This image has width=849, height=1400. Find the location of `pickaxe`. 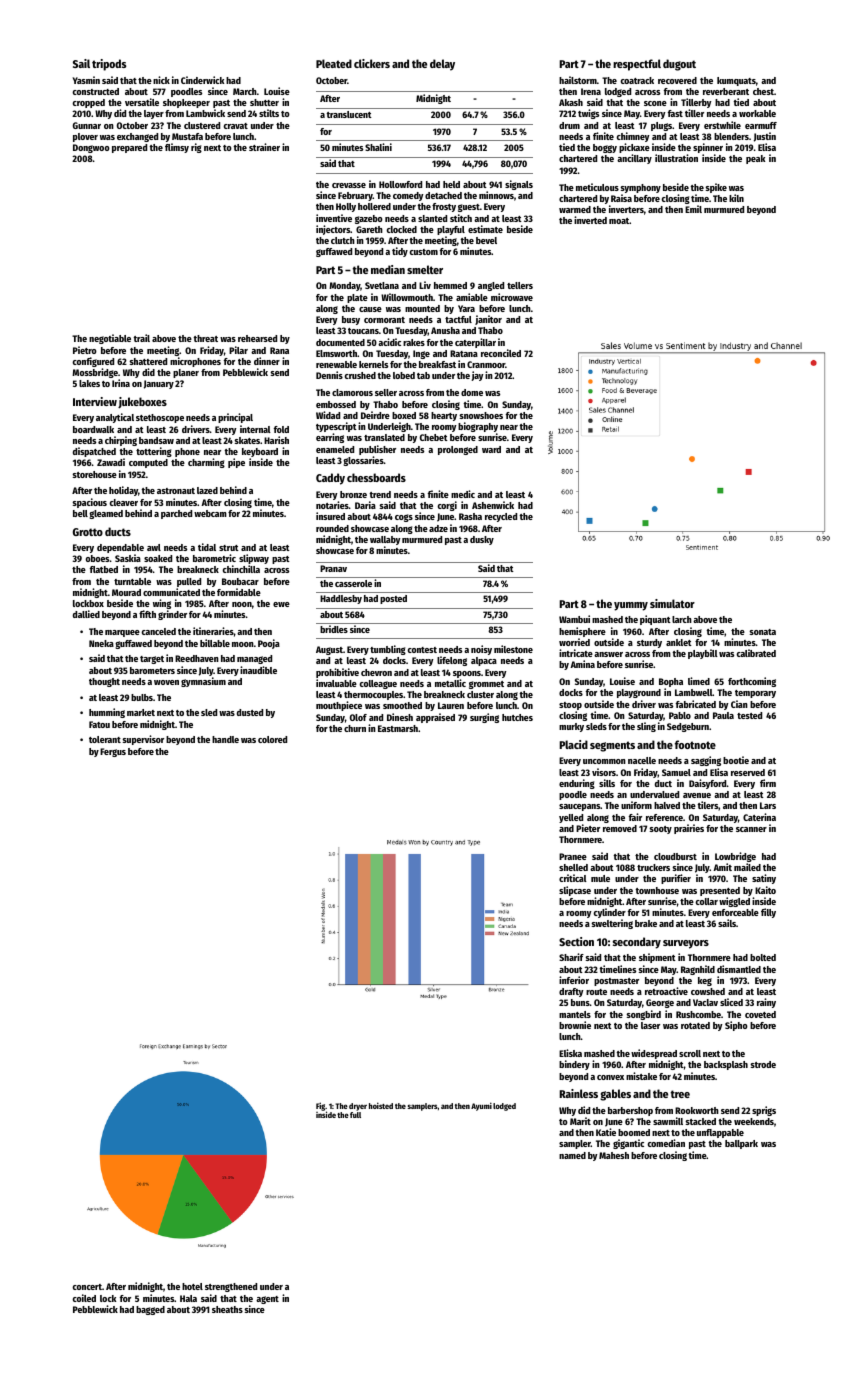

pickaxe is located at coordinates (634, 148).
